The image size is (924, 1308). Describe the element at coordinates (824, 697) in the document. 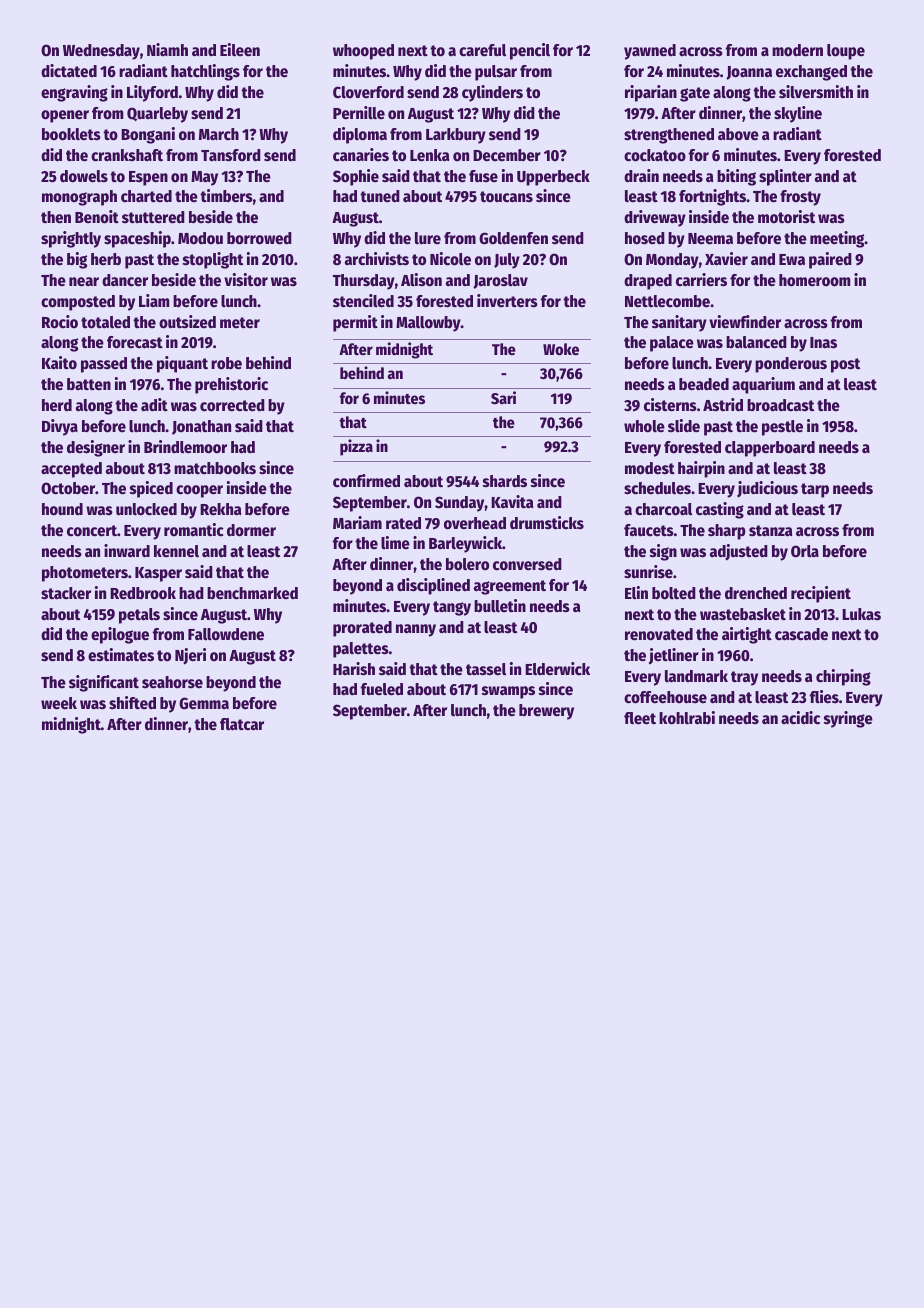

I see `flies` at that location.
